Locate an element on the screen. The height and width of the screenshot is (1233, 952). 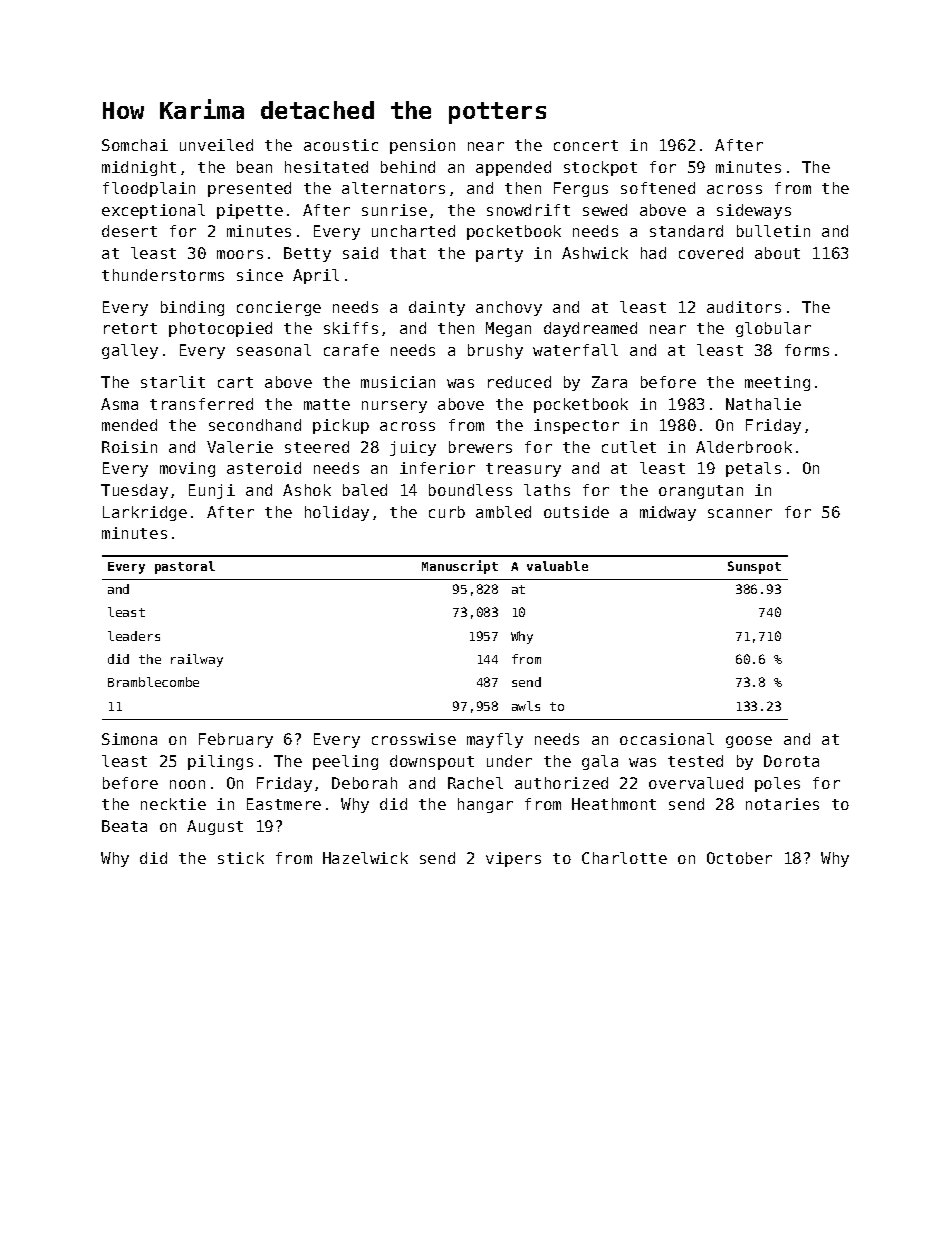
pastoral is located at coordinates (185, 567).
